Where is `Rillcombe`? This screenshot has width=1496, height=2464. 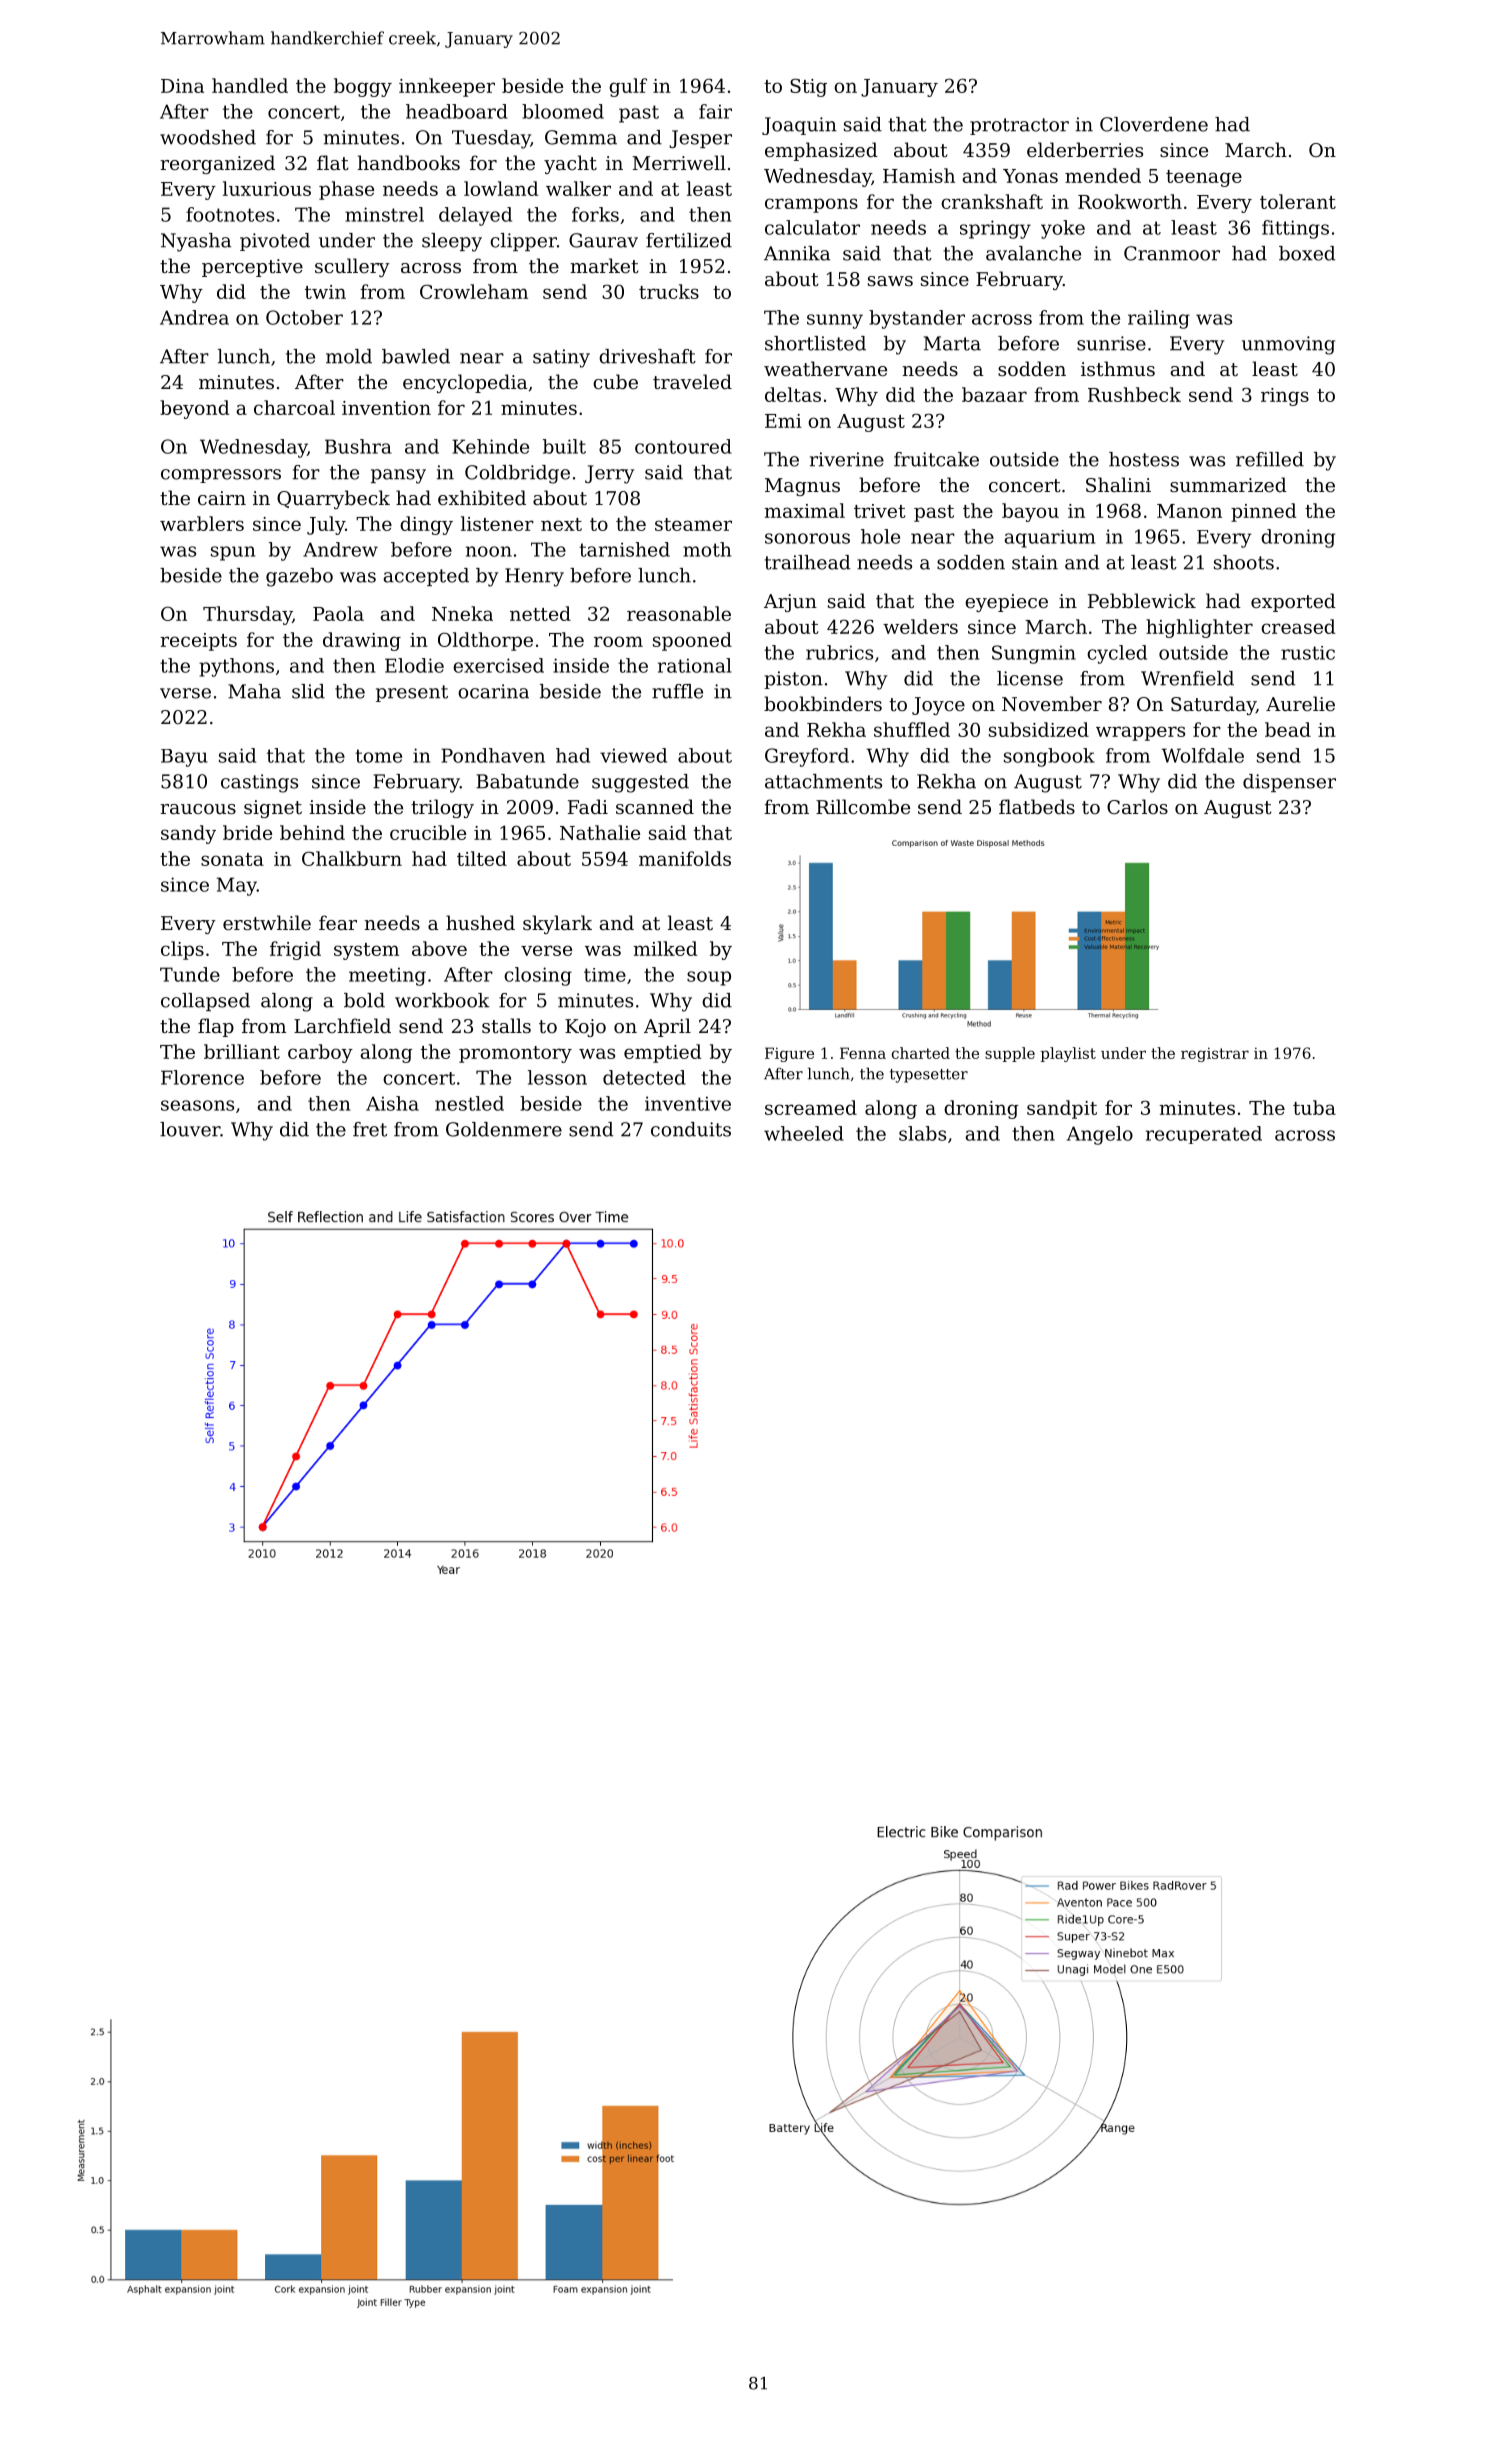 Rillcombe is located at coordinates (863, 806).
